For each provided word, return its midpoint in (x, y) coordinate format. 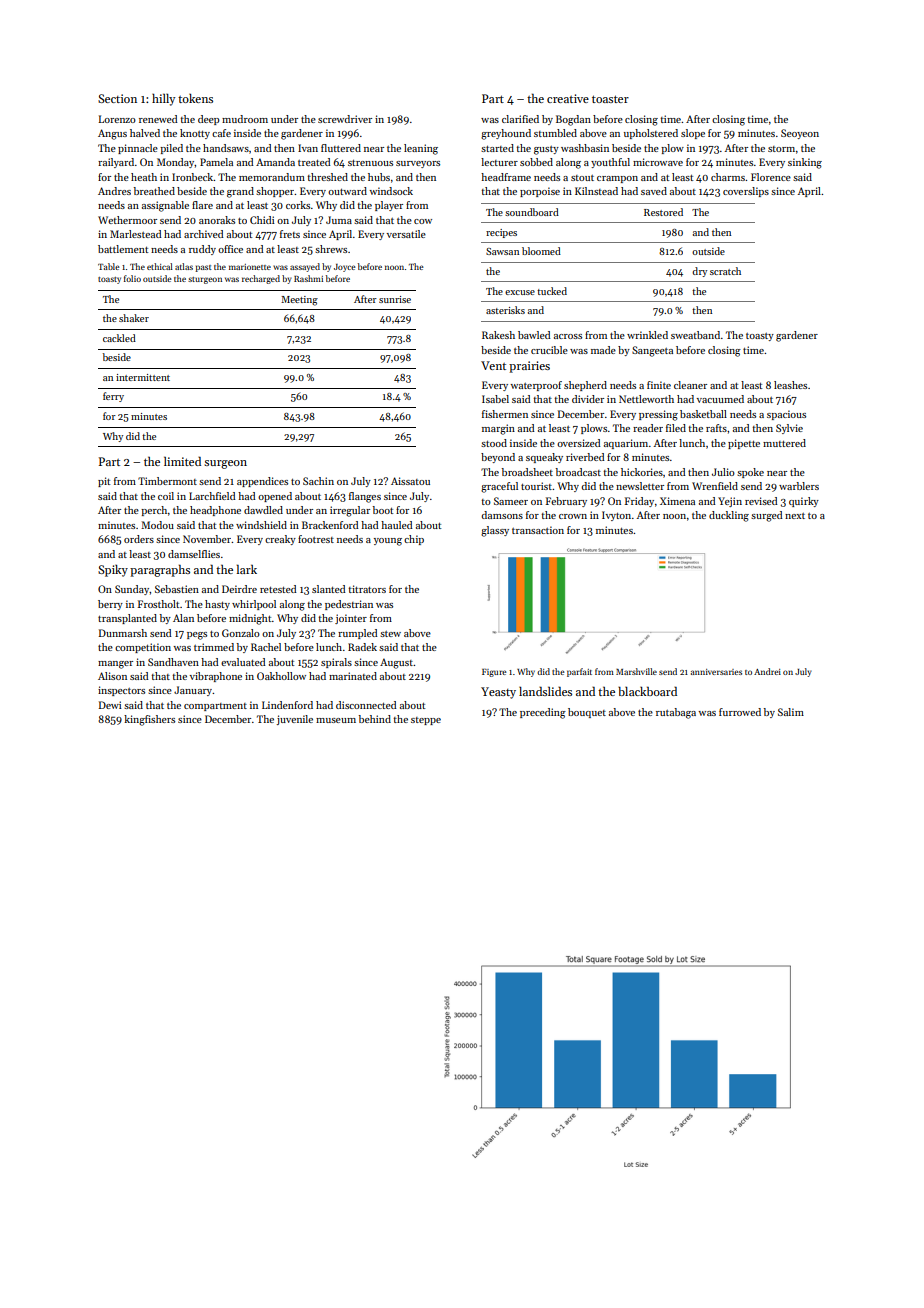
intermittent (143, 377)
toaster (610, 99)
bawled (534, 335)
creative (568, 98)
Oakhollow (281, 676)
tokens (195, 98)
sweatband (695, 335)
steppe (426, 721)
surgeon (225, 464)
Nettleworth (646, 399)
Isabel (495, 399)
